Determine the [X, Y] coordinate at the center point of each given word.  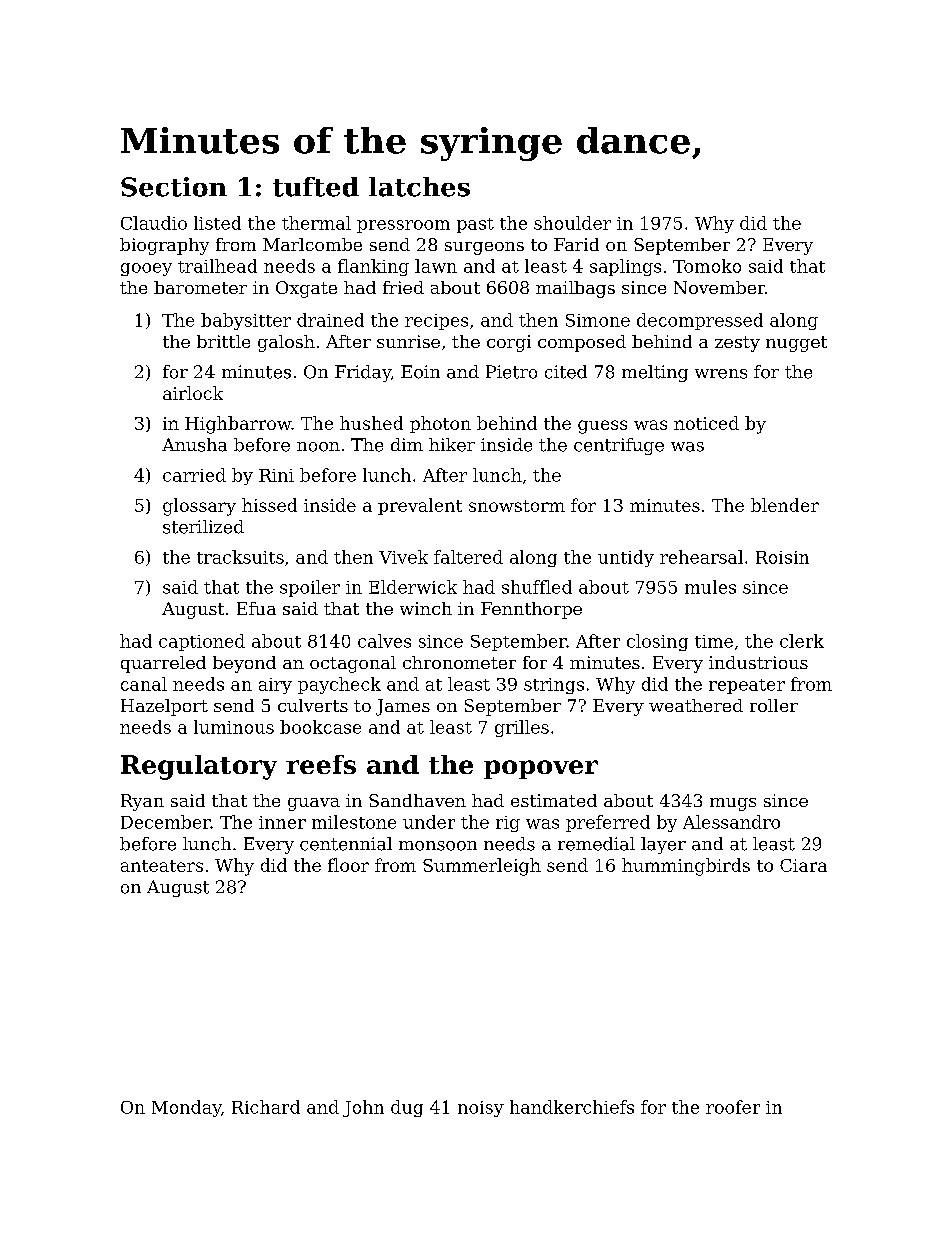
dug [407, 1108]
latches [419, 187]
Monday [186, 1108]
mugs [733, 804]
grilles [522, 728]
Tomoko [707, 266]
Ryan [142, 802]
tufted [316, 187]
